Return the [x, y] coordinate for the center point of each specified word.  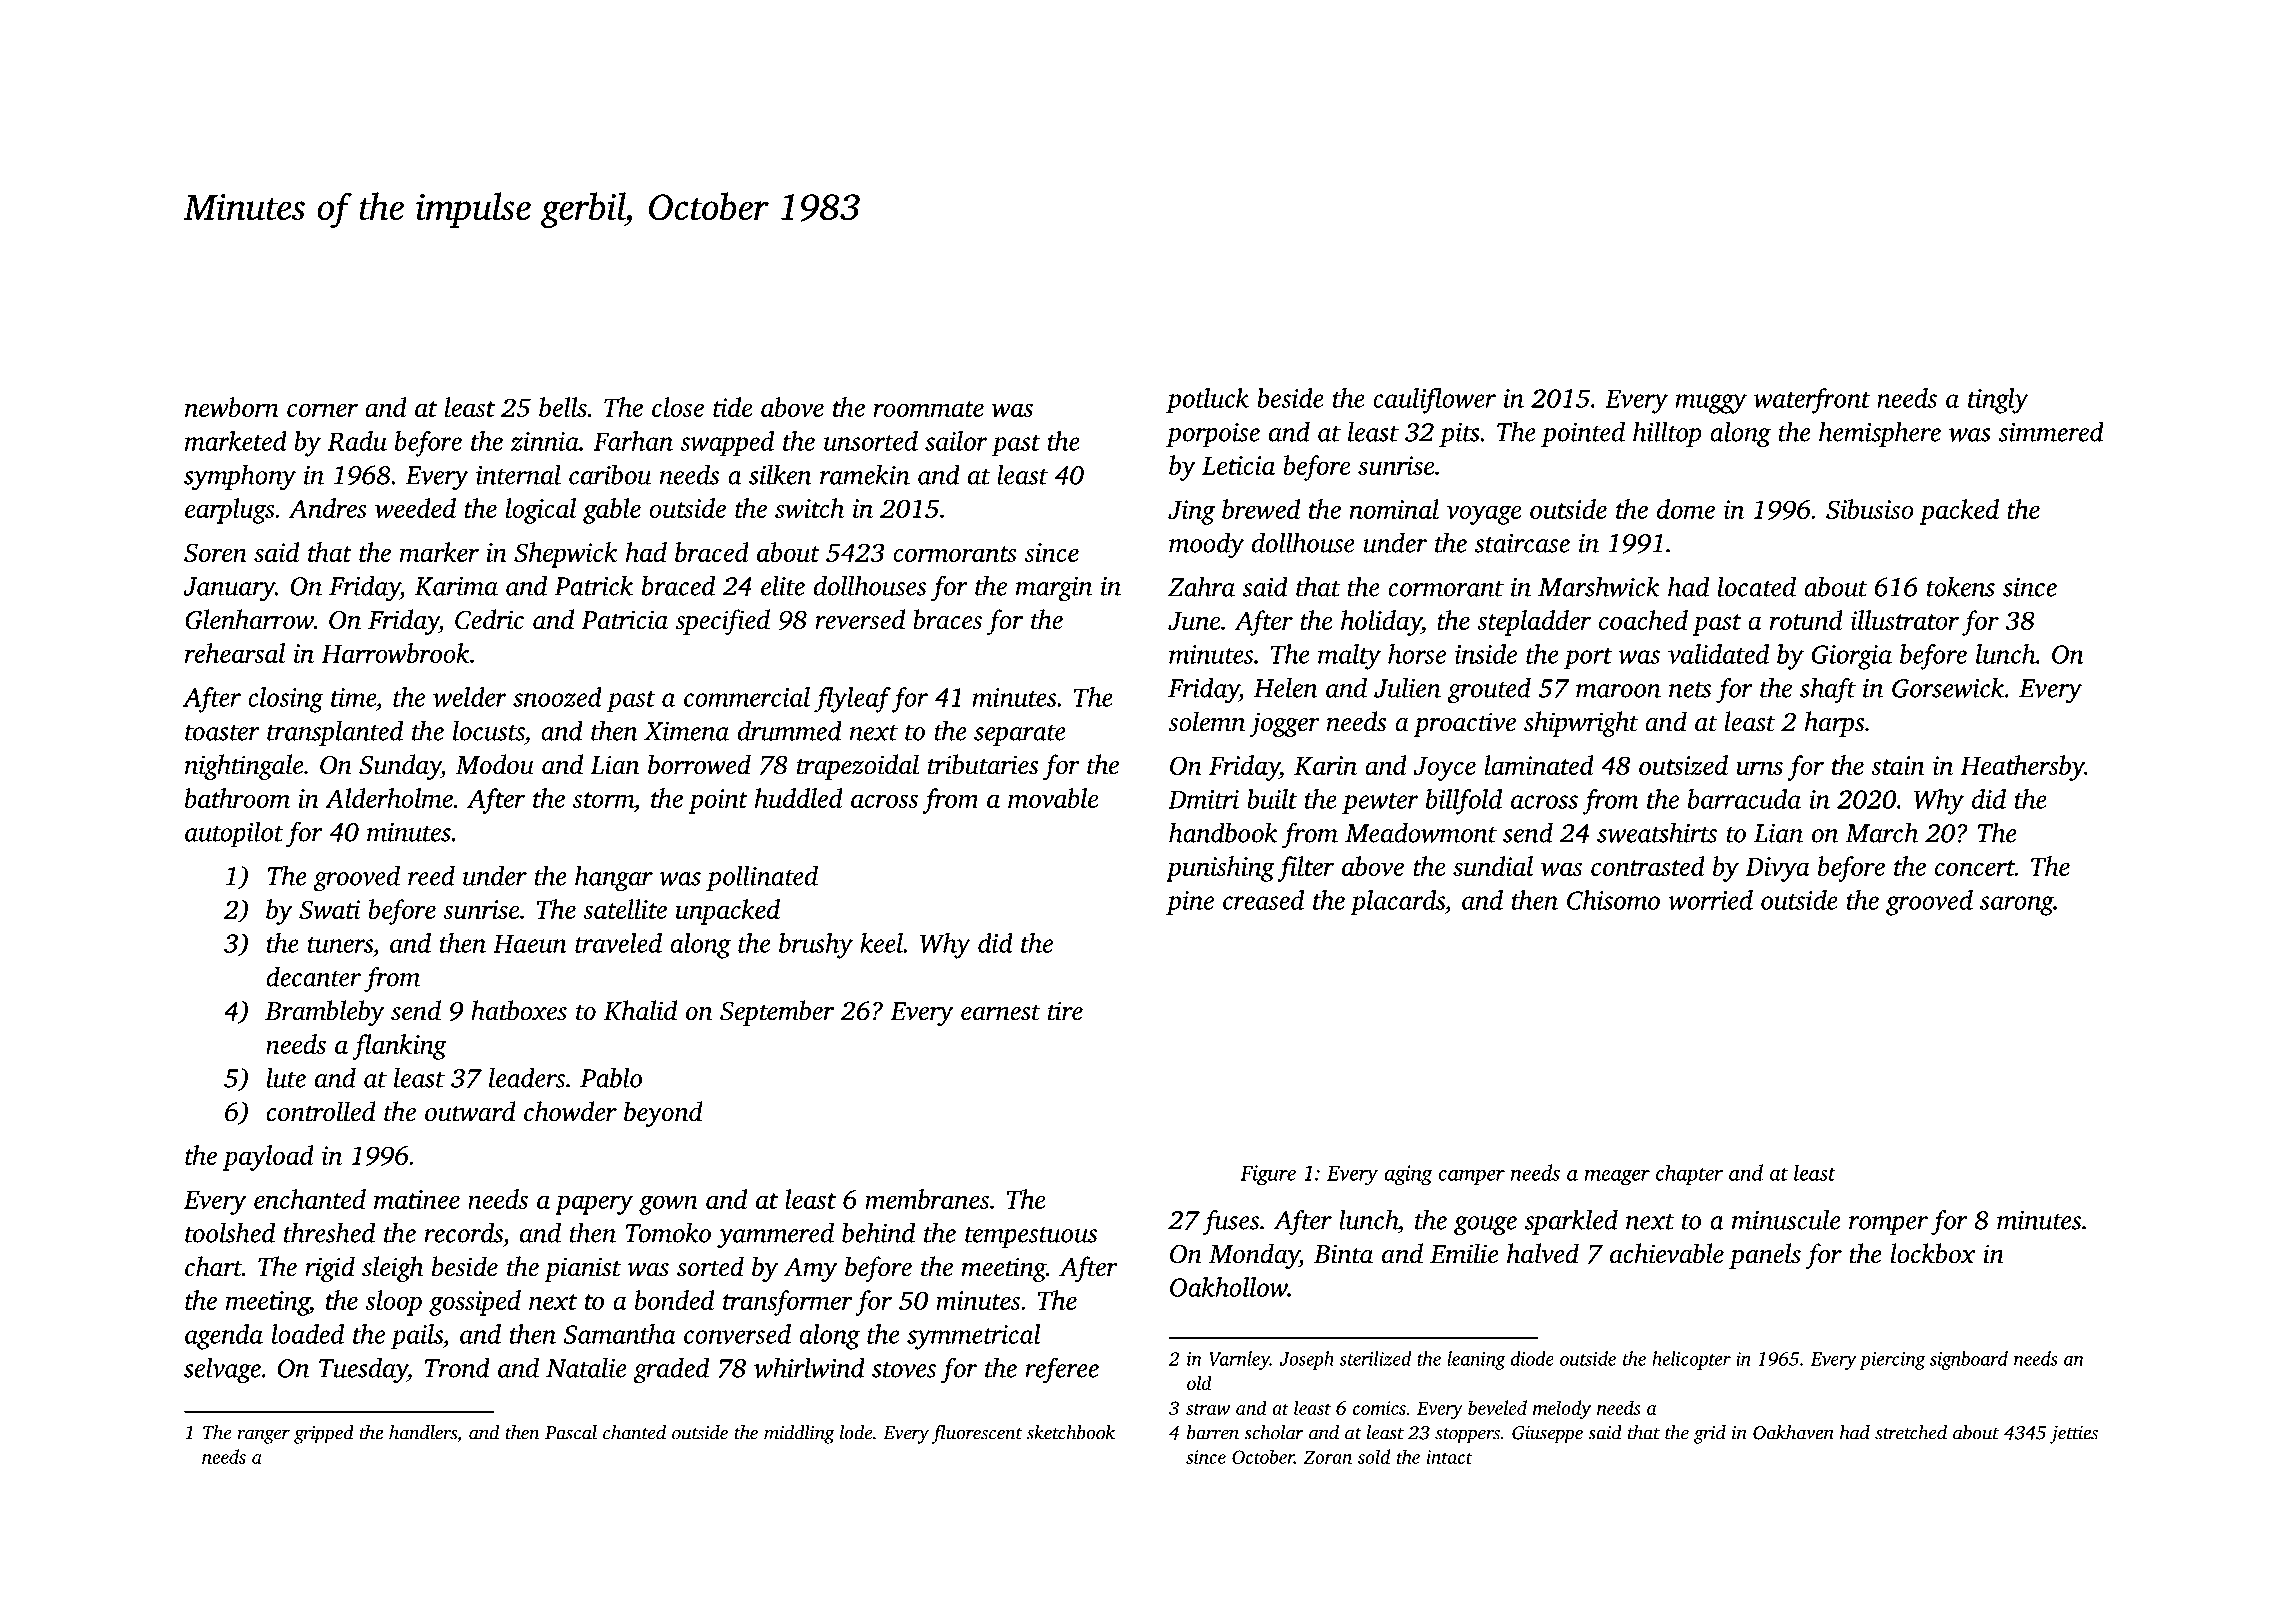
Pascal [571, 1432]
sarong [2017, 906]
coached [1643, 620]
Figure [1268, 1175]
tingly [1998, 401]
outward [470, 1111]
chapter [1689, 1174]
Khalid [640, 1010]
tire [1065, 1011]
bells [563, 407]
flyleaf [852, 700]
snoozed [557, 697]
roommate [928, 409]
